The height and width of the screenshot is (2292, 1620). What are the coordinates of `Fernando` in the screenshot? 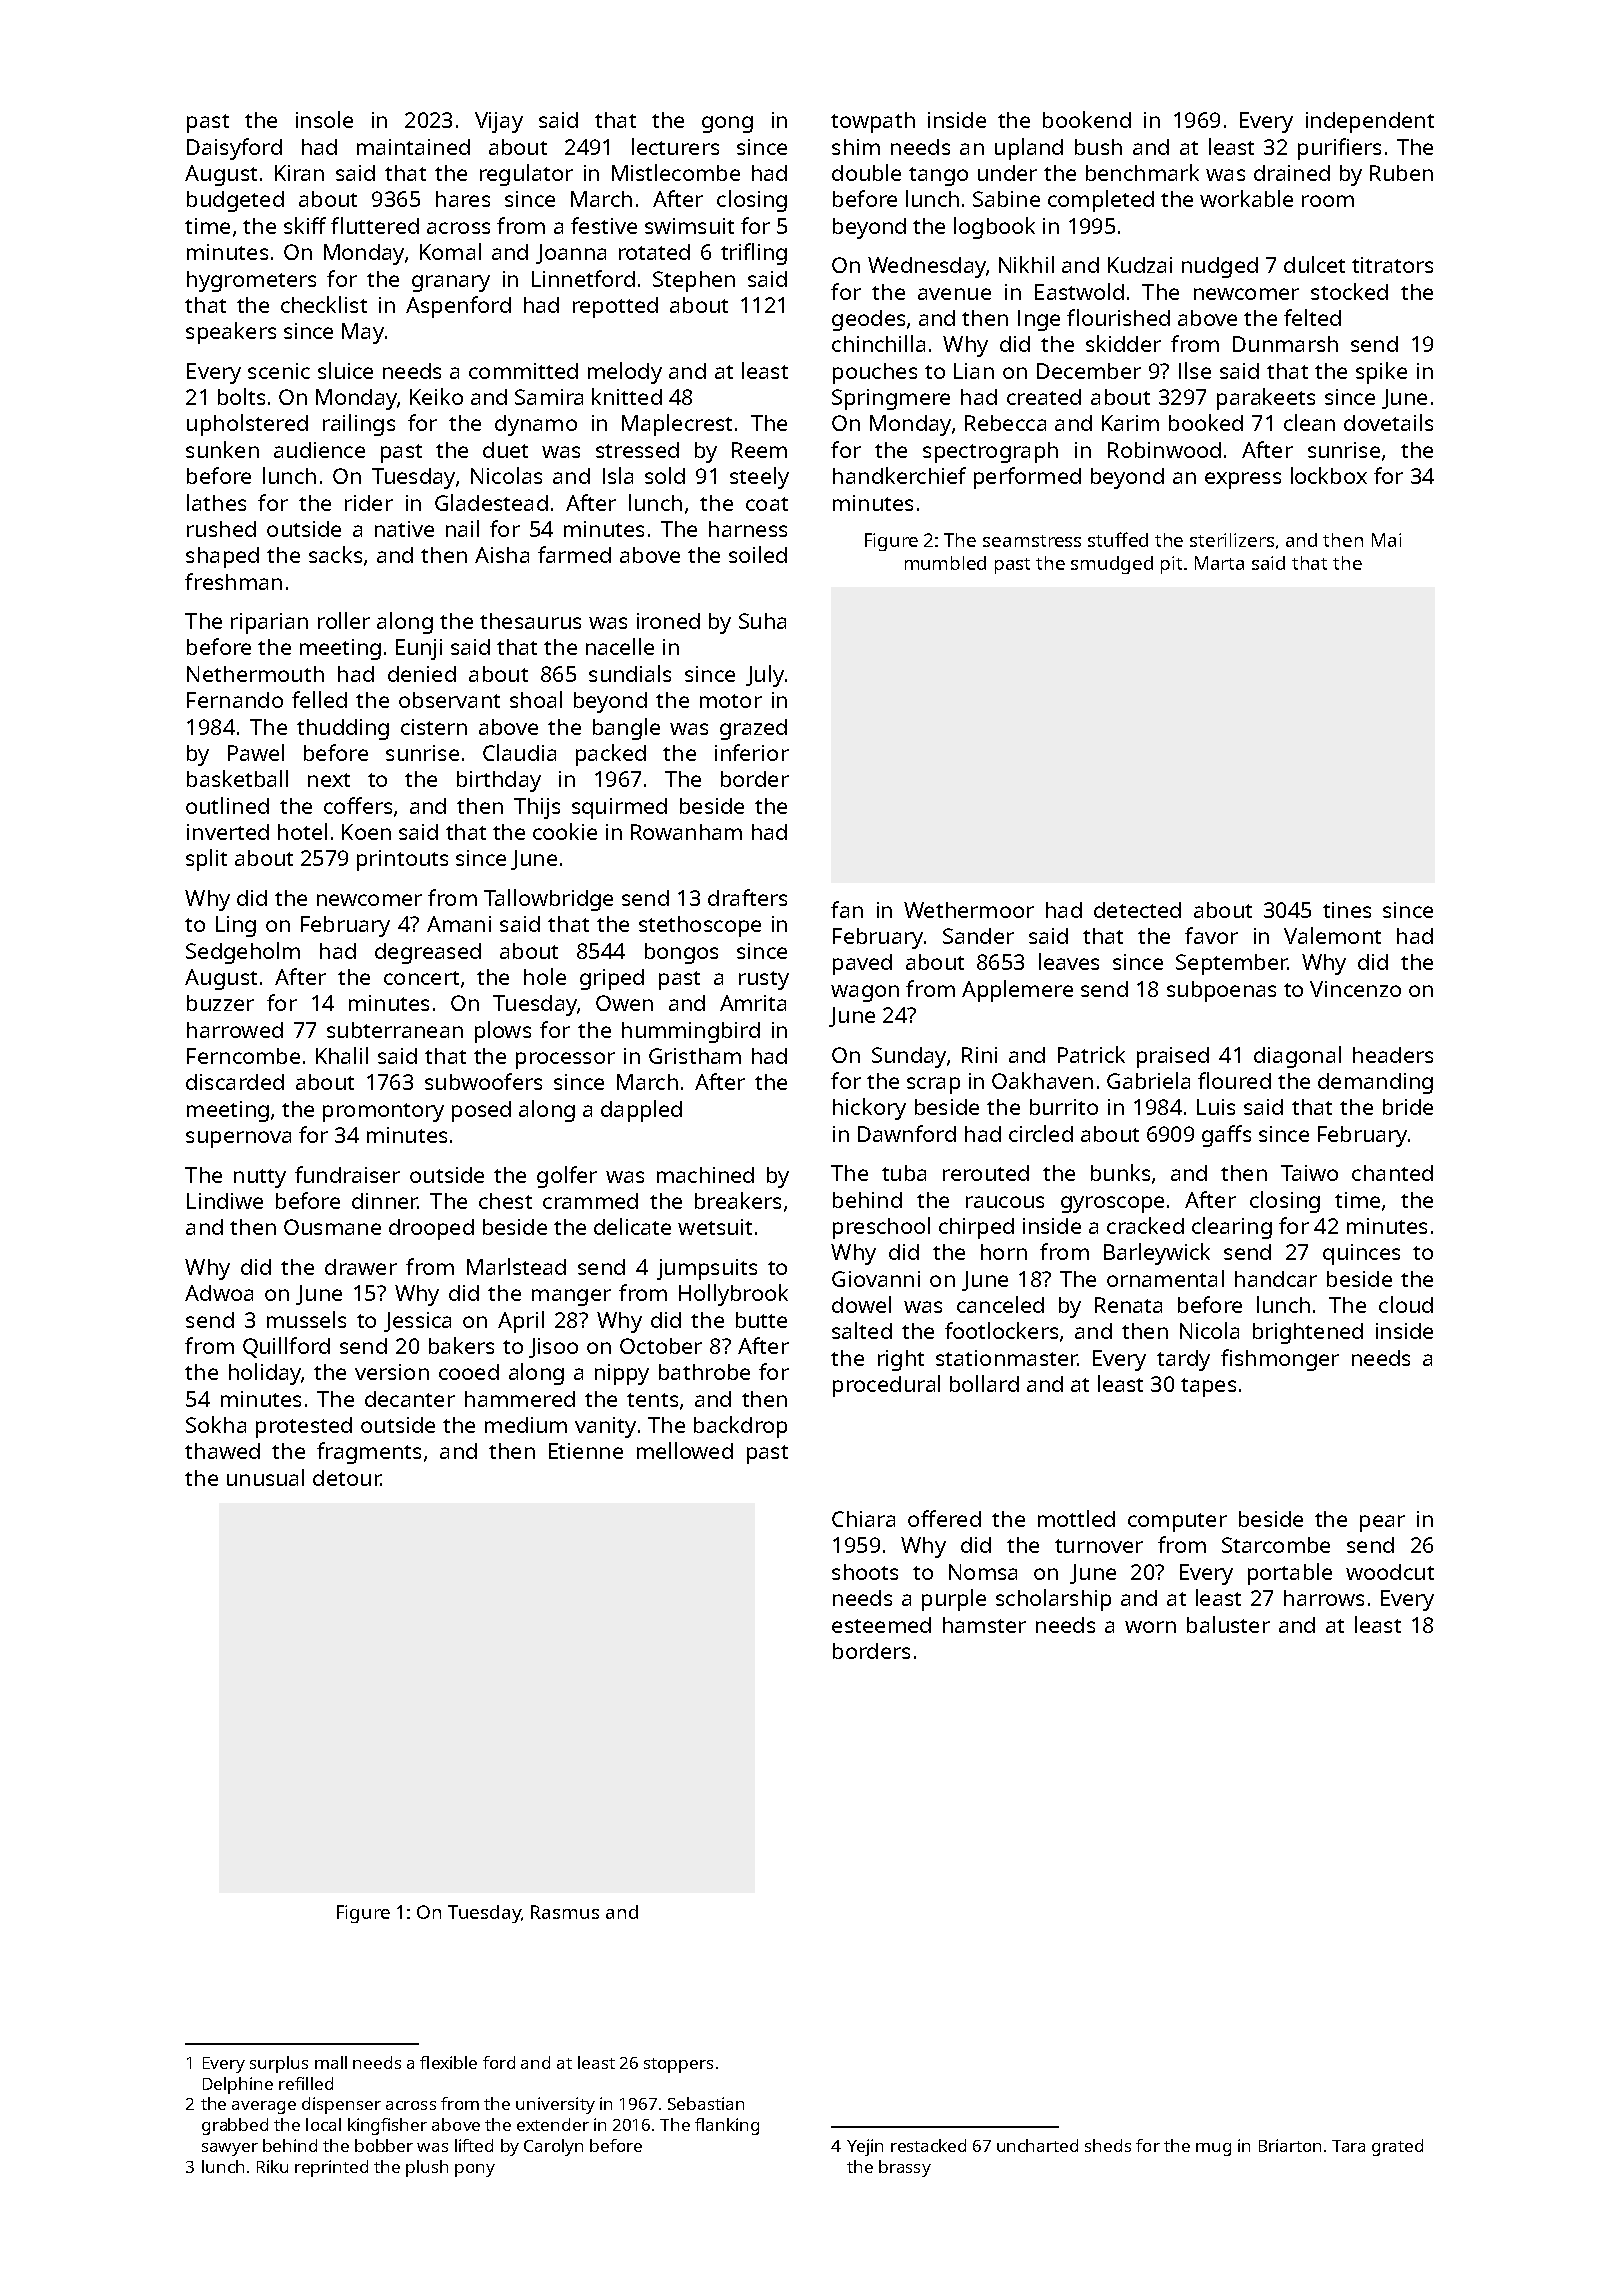 It's located at (235, 700).
